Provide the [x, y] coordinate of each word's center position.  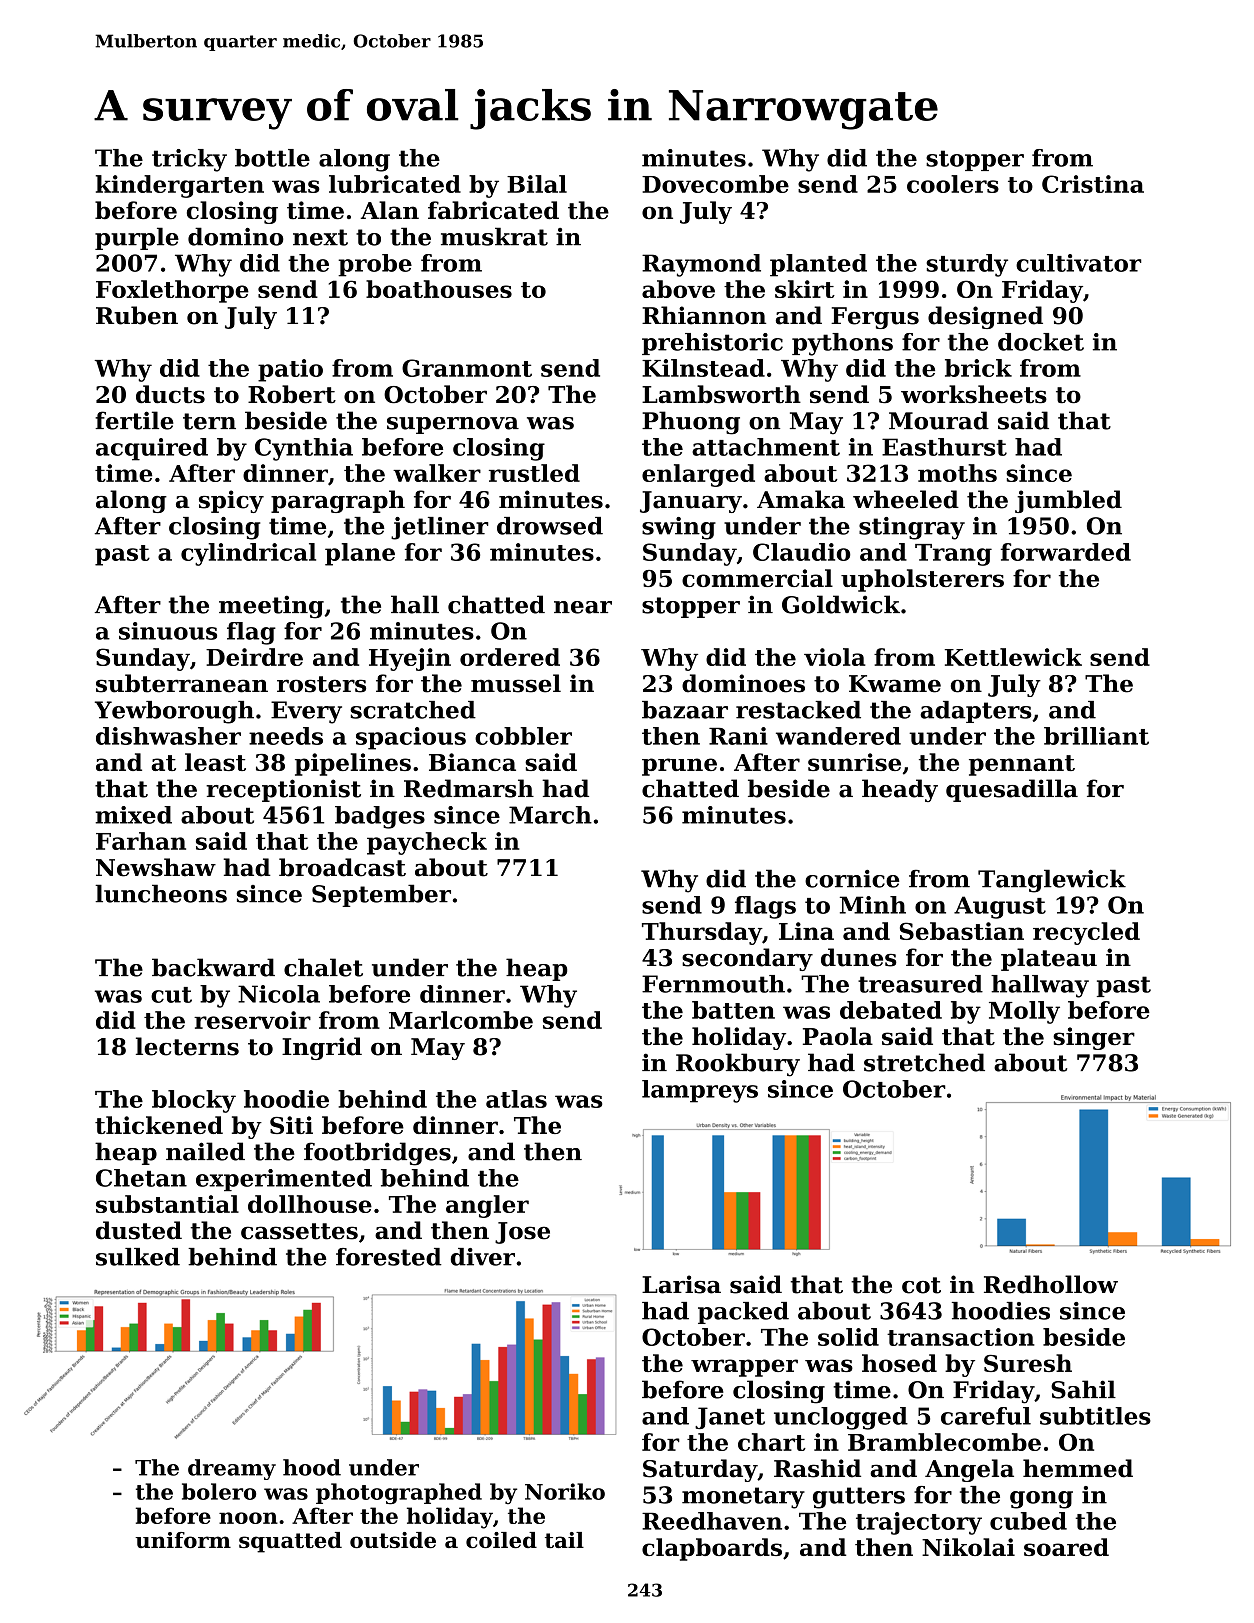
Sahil [1083, 1389]
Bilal [537, 184]
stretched [924, 1062]
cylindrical [248, 554]
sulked [138, 1257]
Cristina [1093, 184]
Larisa [681, 1284]
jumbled [1068, 501]
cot [921, 1285]
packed [743, 1313]
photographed [399, 1494]
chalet [323, 967]
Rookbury [738, 1065]
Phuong [691, 423]
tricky [189, 160]
